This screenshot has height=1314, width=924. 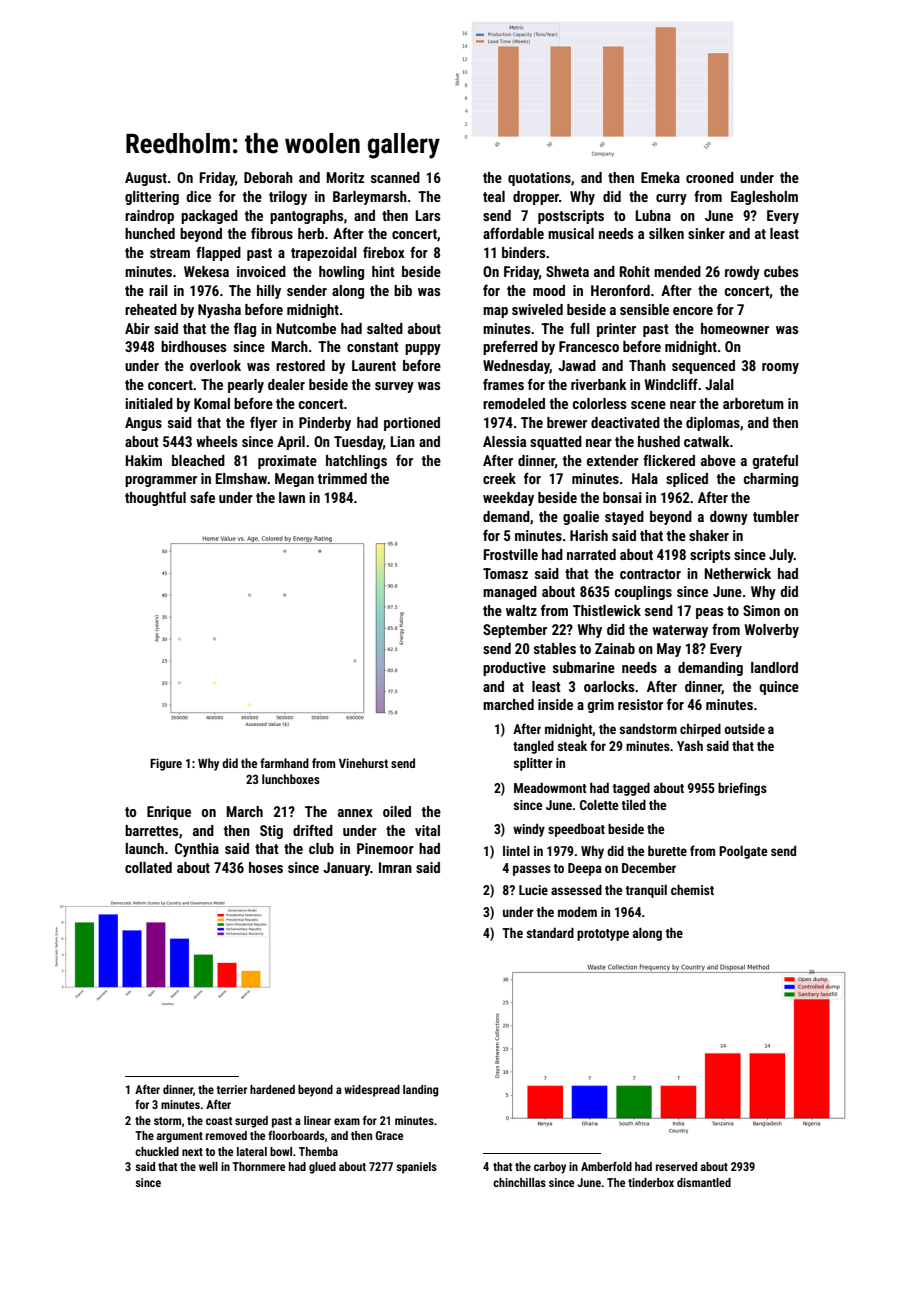 What do you see at coordinates (603, 935) in the screenshot?
I see `prototype` at bounding box center [603, 935].
